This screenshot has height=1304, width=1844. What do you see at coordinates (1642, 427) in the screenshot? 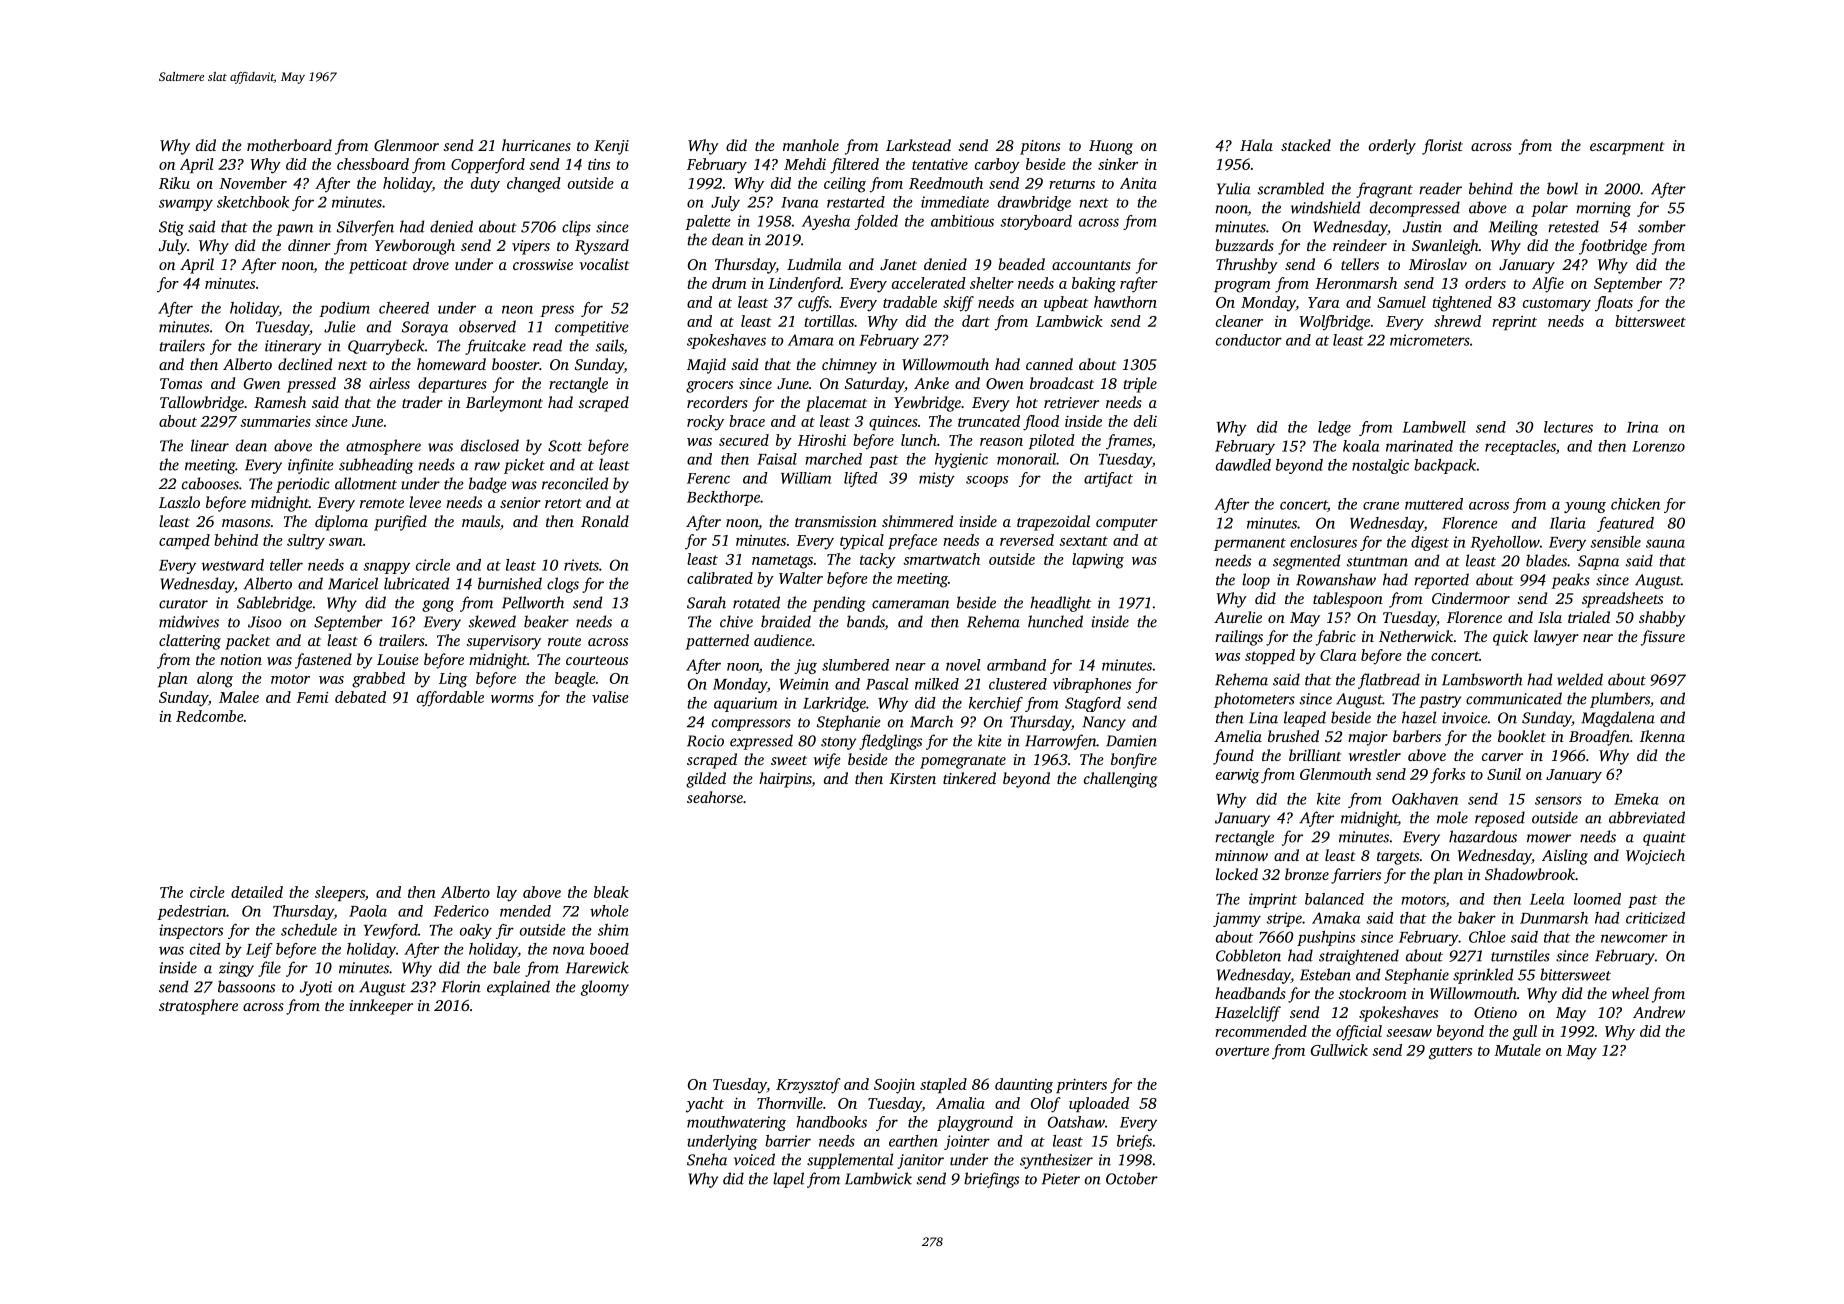
I see `Irina` at bounding box center [1642, 427].
